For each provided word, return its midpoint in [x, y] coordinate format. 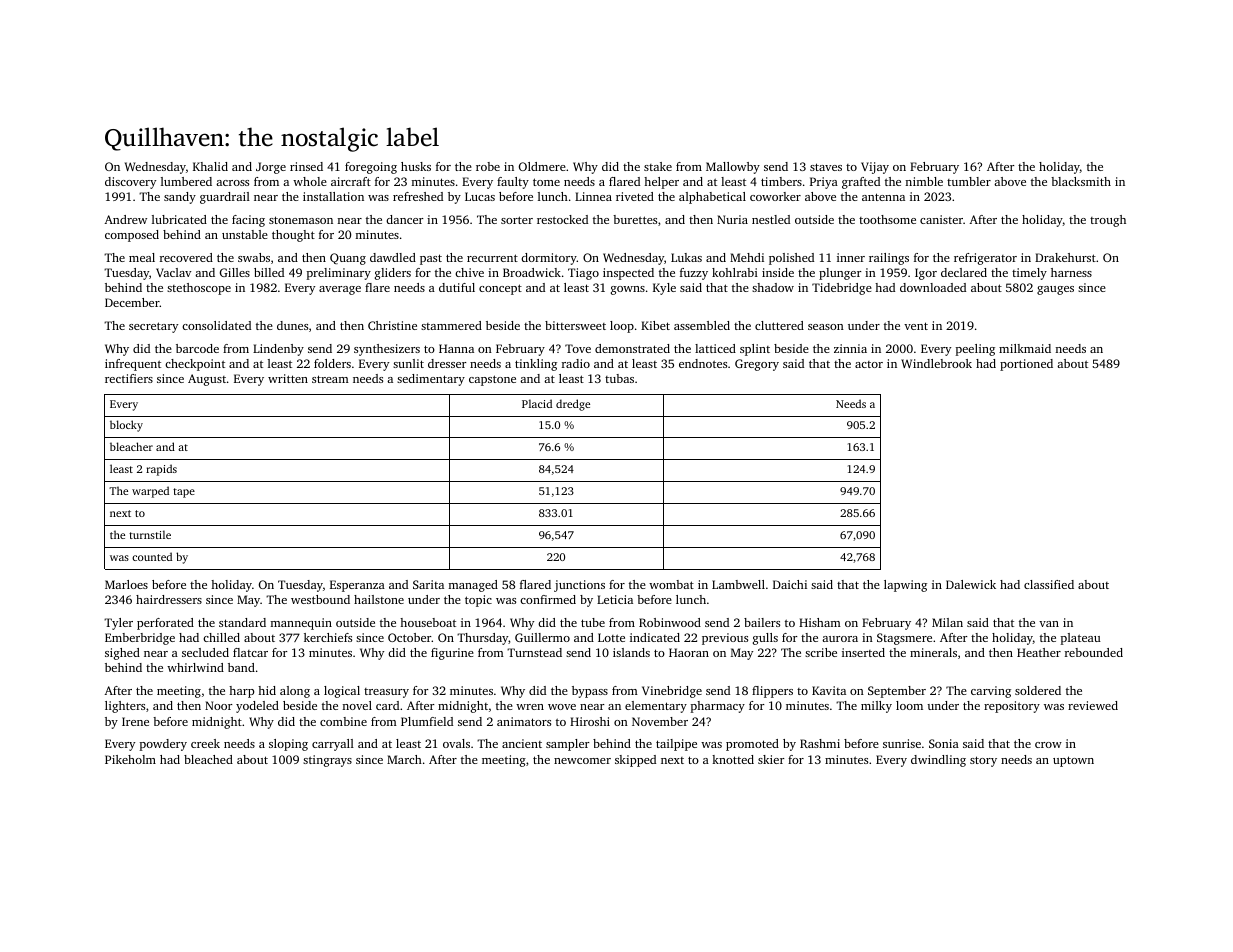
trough [1108, 221]
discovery [130, 183]
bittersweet [575, 325]
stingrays [327, 761]
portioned [1026, 365]
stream [330, 379]
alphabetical [712, 198]
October [409, 637]
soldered [1038, 690]
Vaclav [173, 272]
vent [916, 326]
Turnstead [534, 652]
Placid [537, 403]
